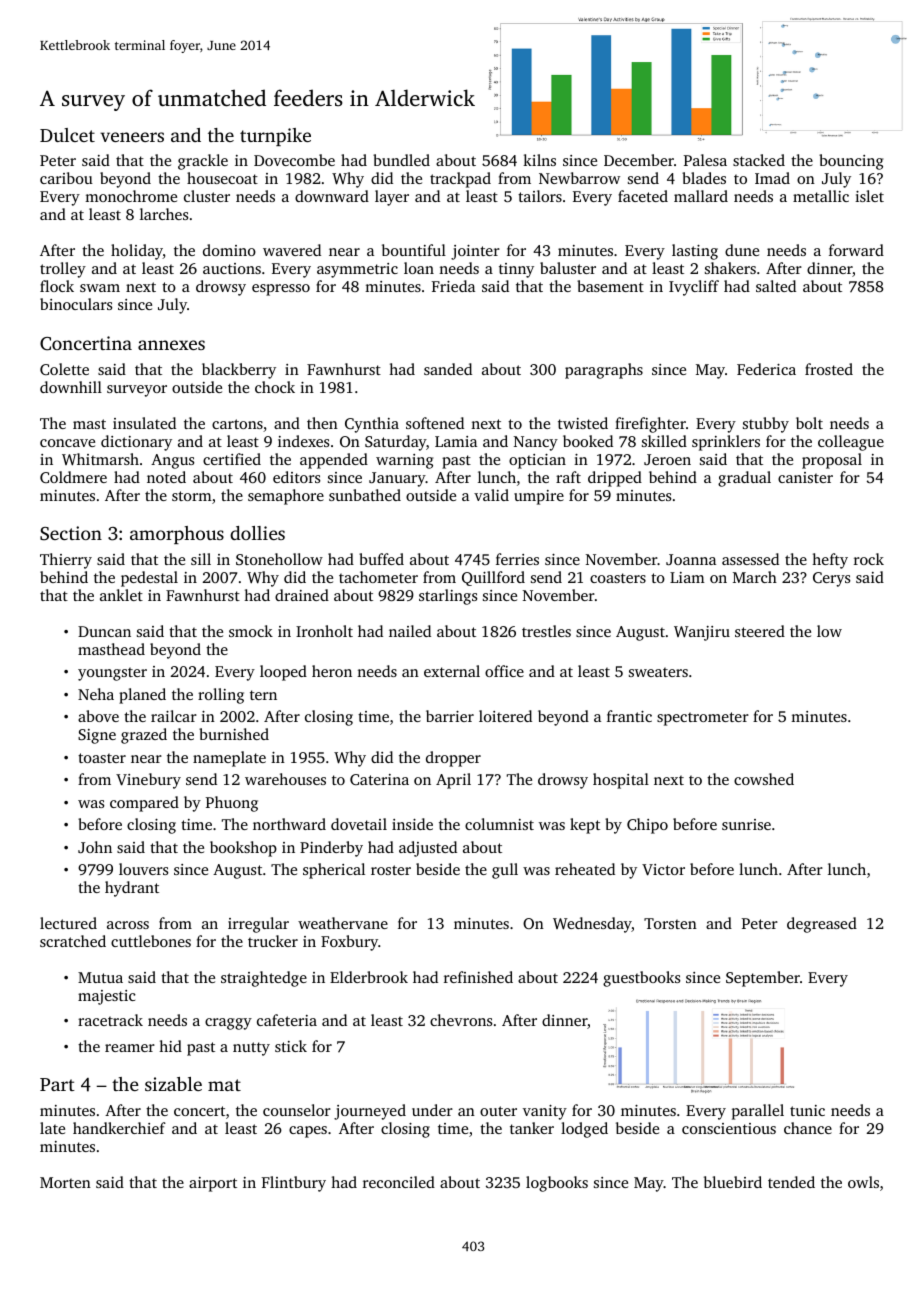  What do you see at coordinates (391, 870) in the page?
I see `roster` at bounding box center [391, 870].
